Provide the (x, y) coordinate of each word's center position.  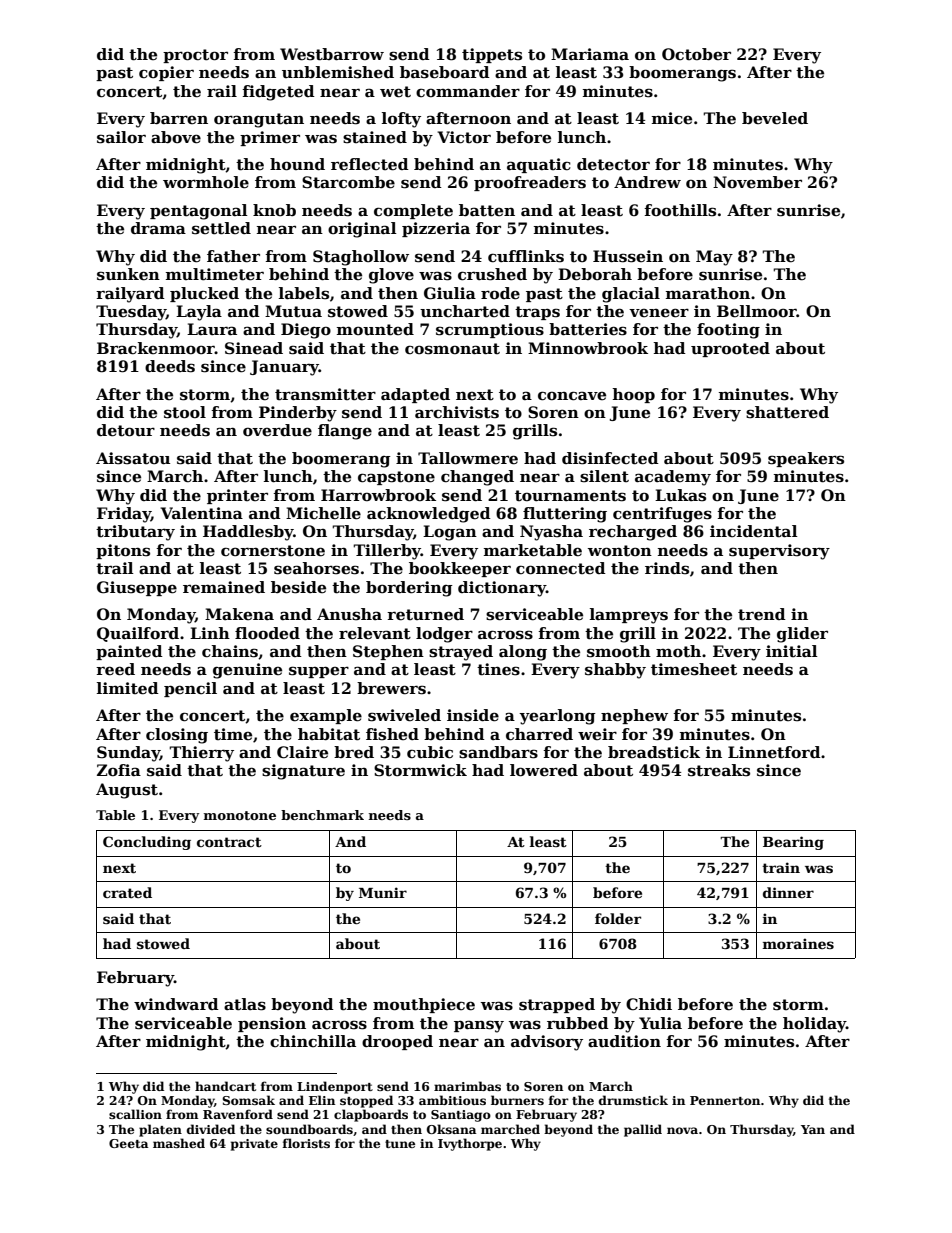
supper (319, 672)
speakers (806, 459)
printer (237, 496)
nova (682, 1130)
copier (166, 73)
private (254, 1145)
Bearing (793, 843)
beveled (775, 118)
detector (613, 164)
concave (572, 396)
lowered (544, 770)
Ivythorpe (470, 1144)
